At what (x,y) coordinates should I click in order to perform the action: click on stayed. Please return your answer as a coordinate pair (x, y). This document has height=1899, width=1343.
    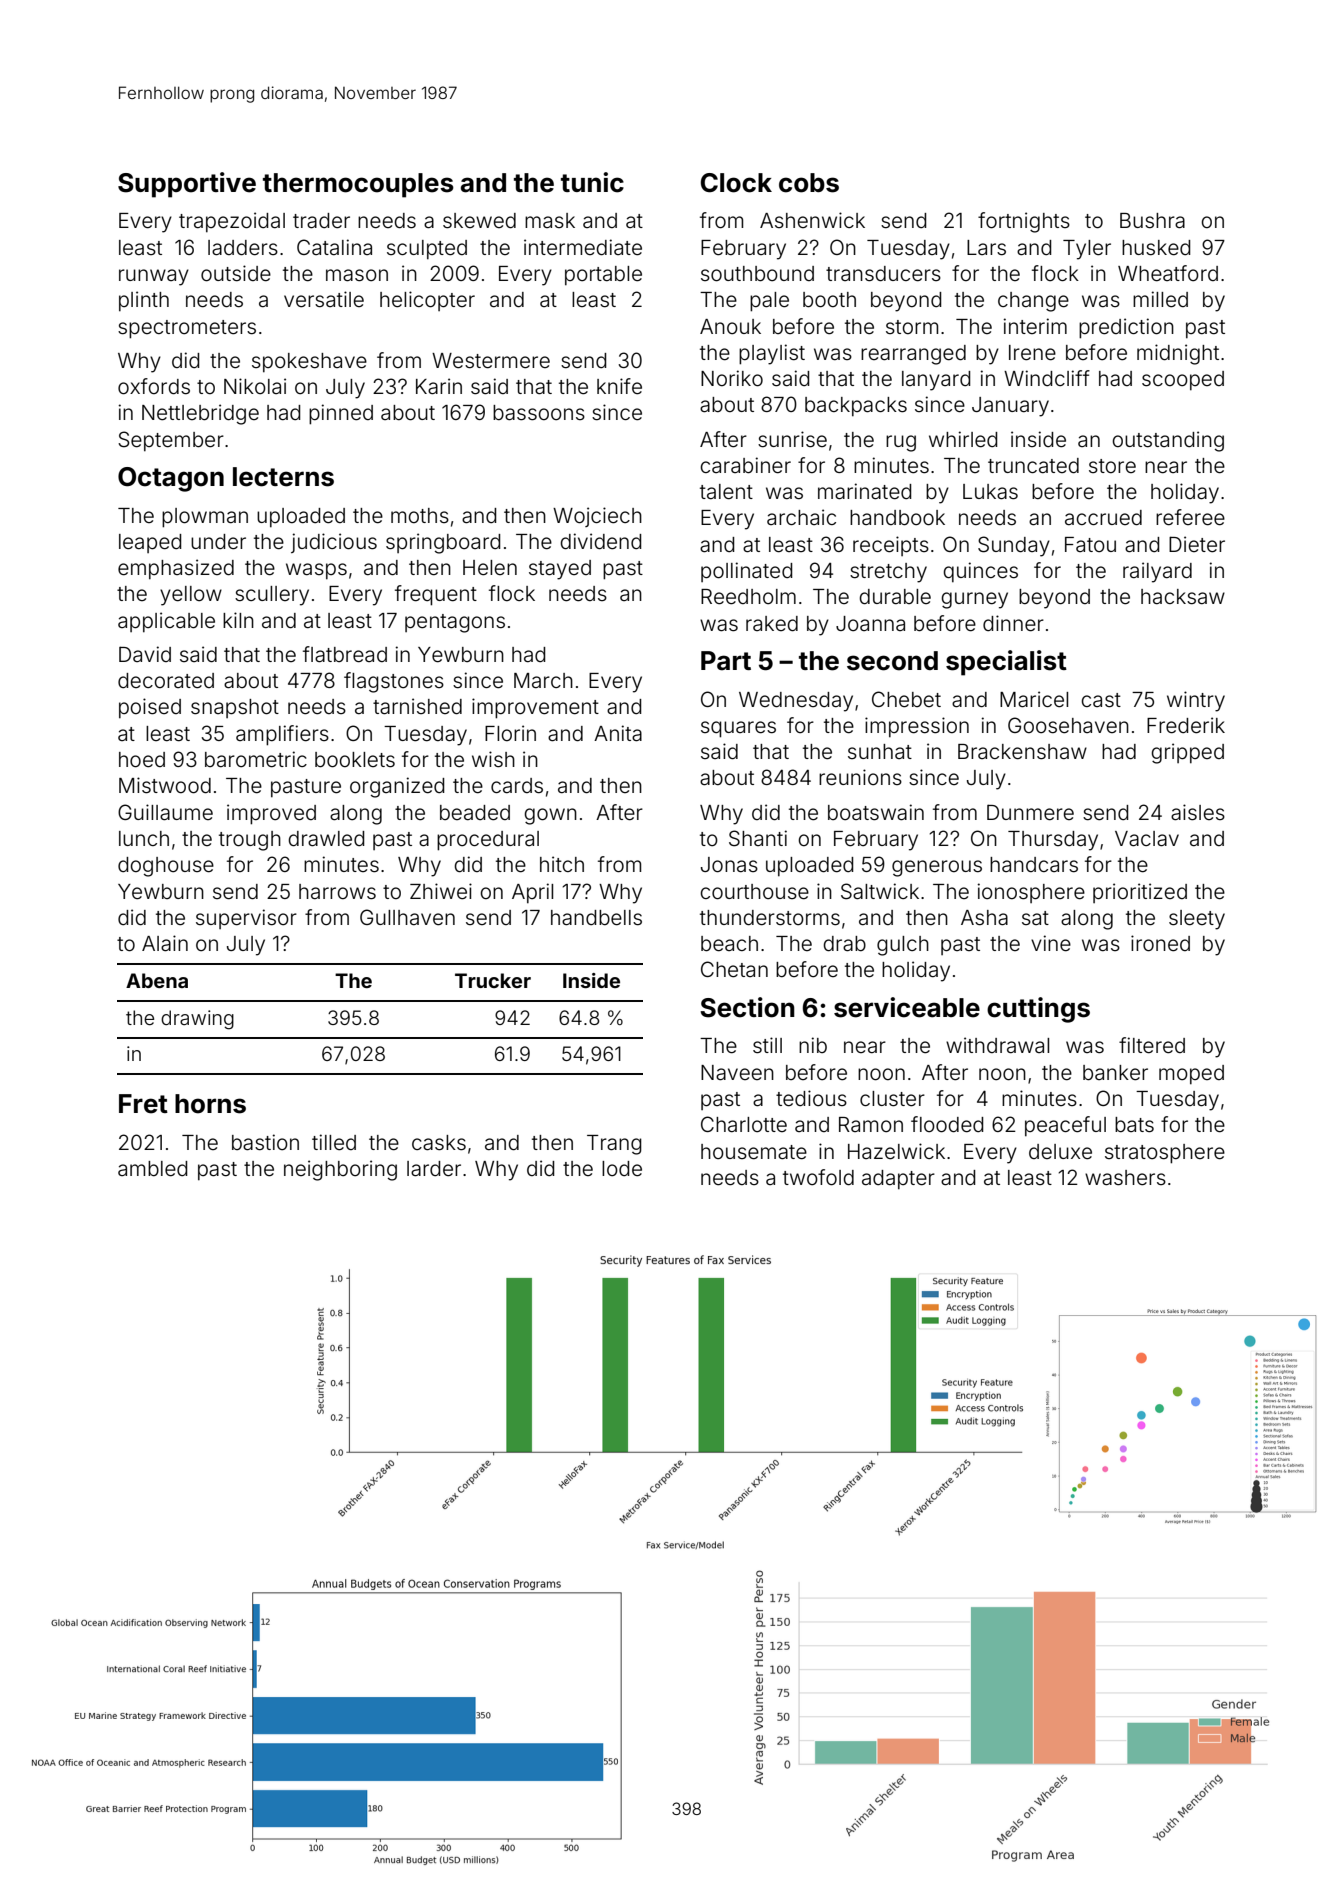
    Looking at the image, I should click on (560, 570).
